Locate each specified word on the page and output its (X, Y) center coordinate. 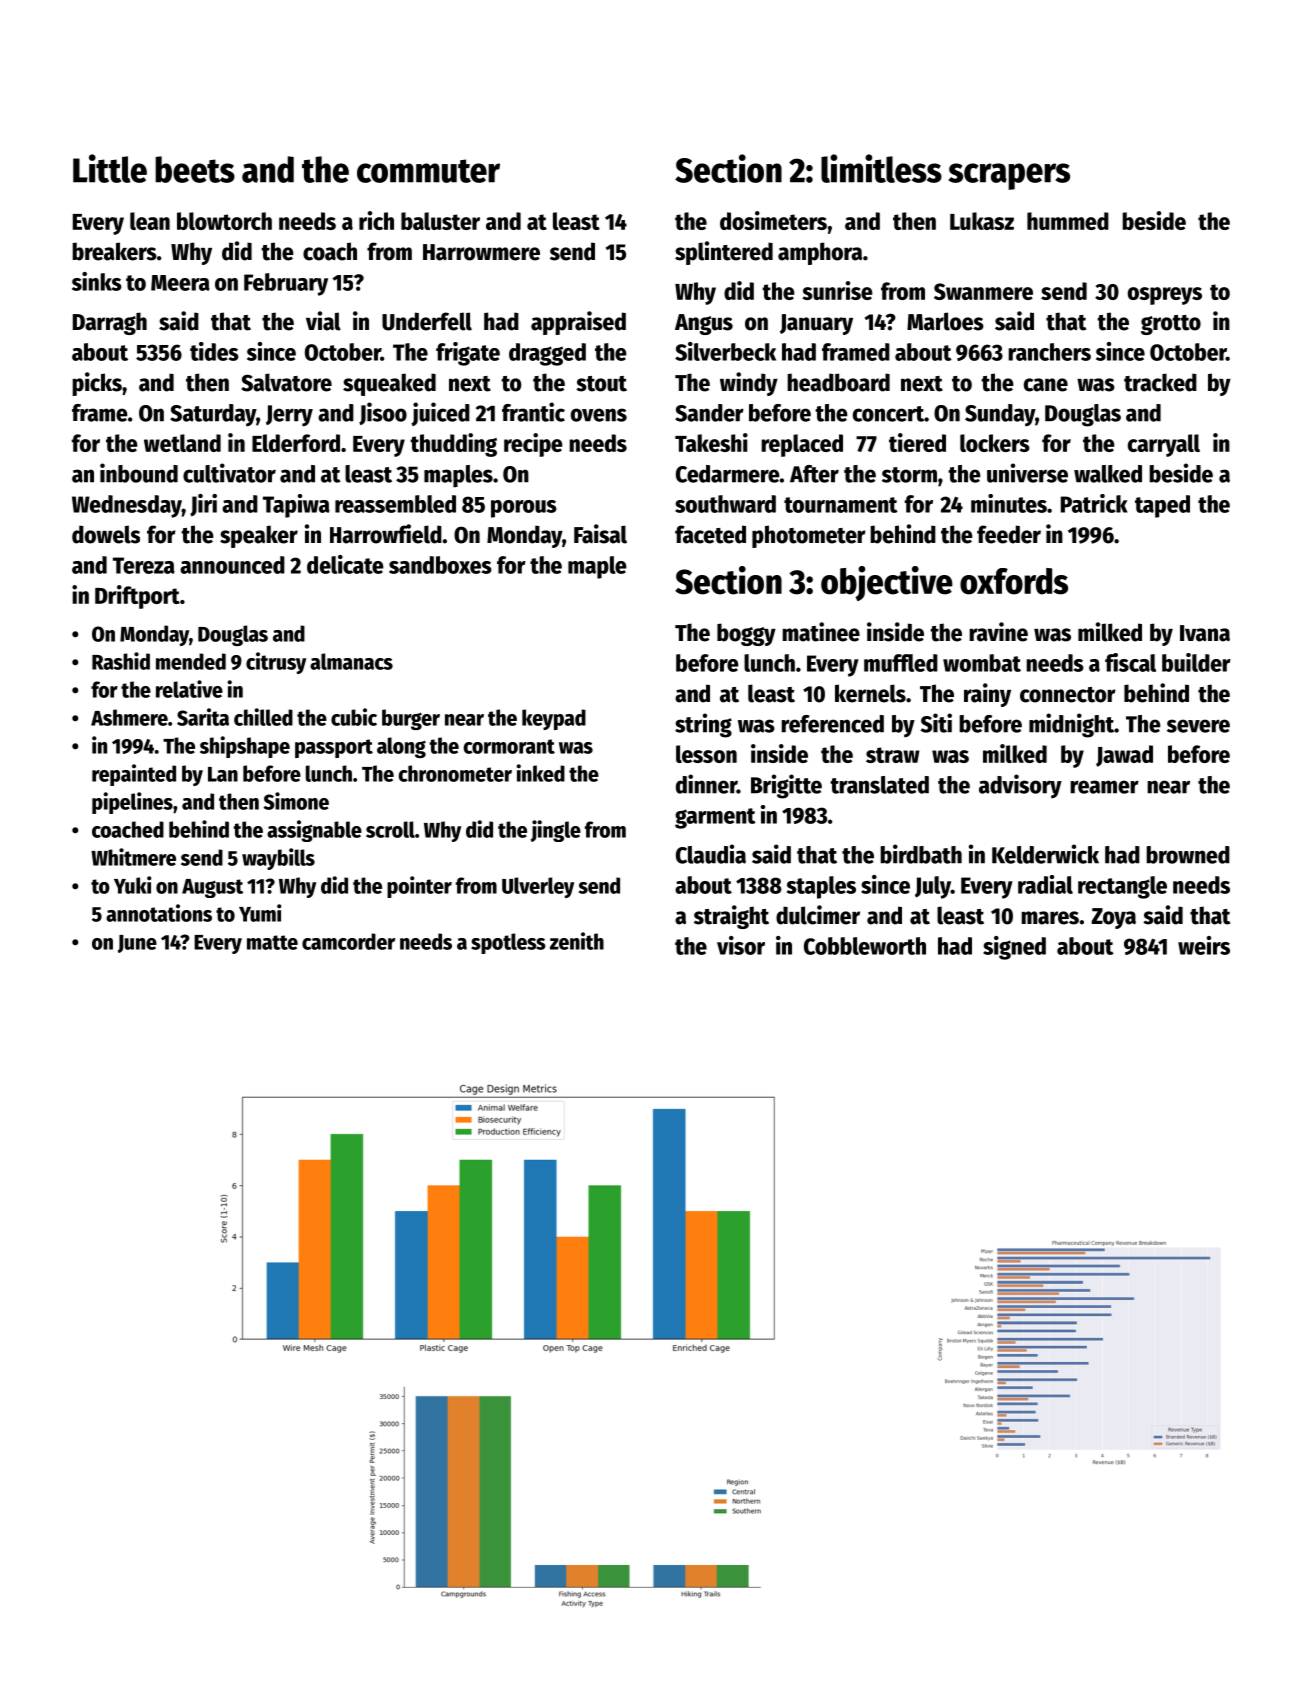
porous (524, 509)
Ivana (1205, 633)
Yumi (260, 913)
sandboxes (440, 565)
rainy (987, 695)
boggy (746, 634)
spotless (508, 943)
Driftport (137, 597)
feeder (1009, 534)
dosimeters (773, 220)
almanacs (351, 661)
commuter (428, 171)
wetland (182, 443)
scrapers (1009, 176)
